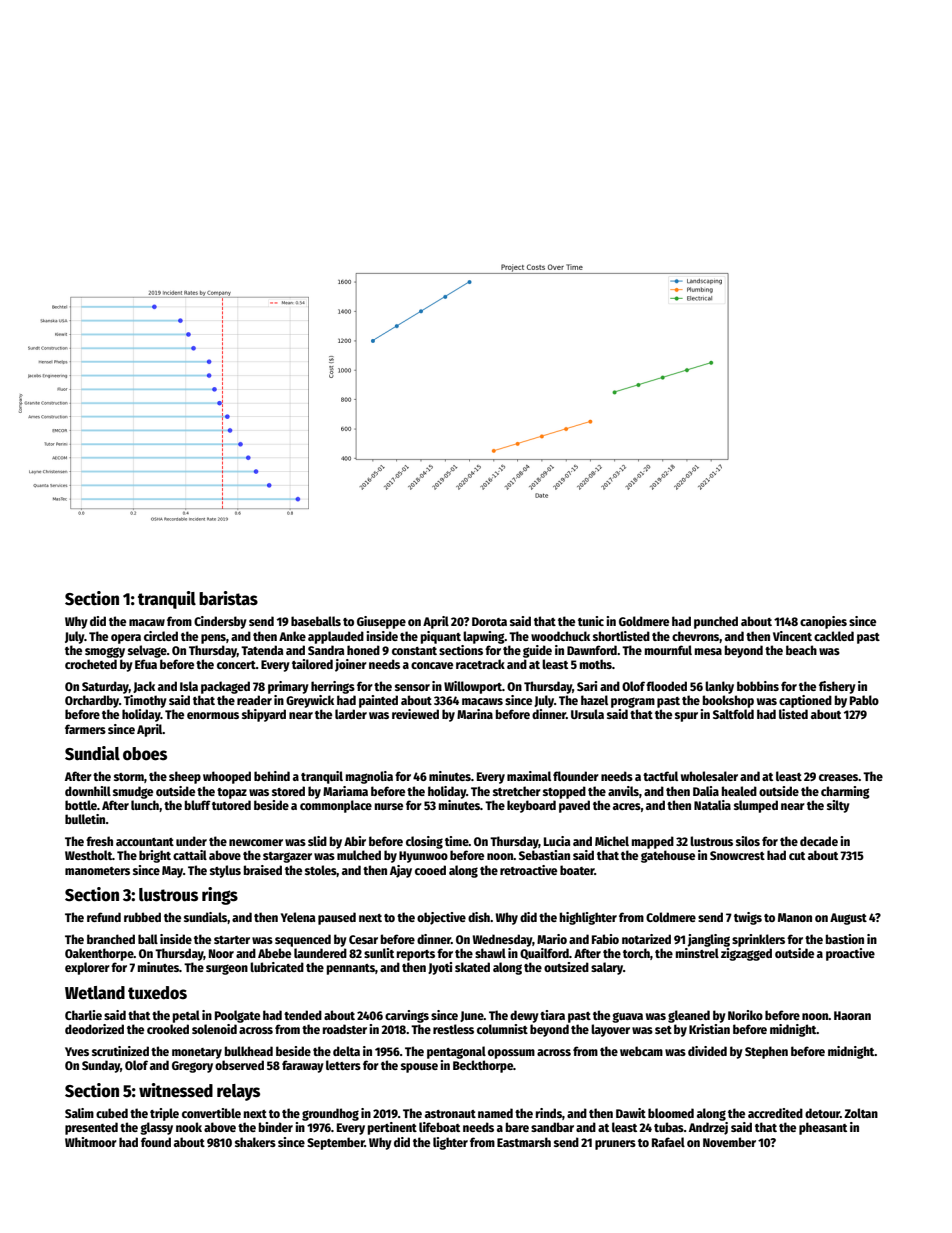 The image size is (952, 1233). What do you see at coordinates (415, 714) in the screenshot?
I see `reviewed` at bounding box center [415, 714].
